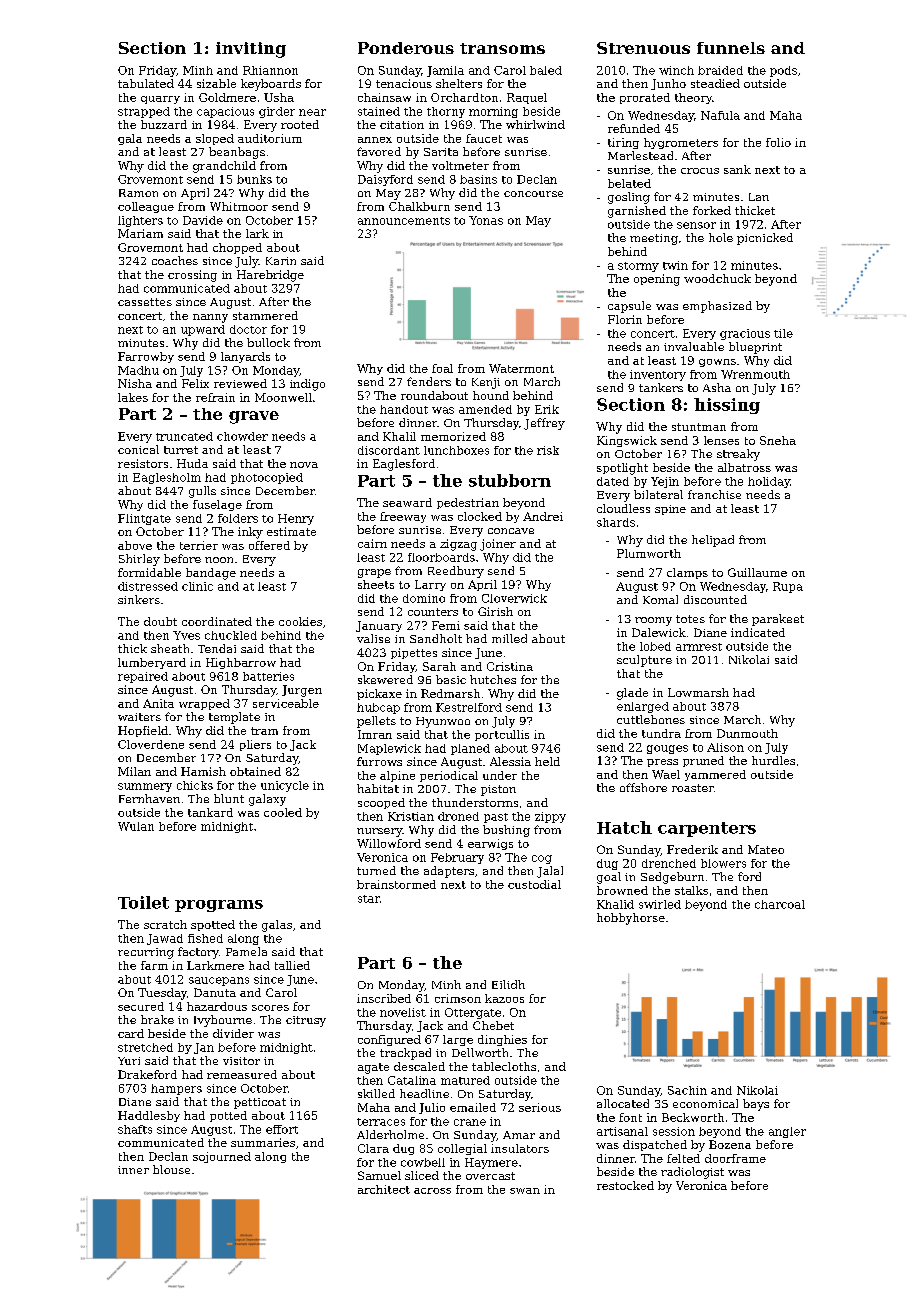 The image size is (924, 1308). What do you see at coordinates (140, 233) in the image?
I see `Mariam` at bounding box center [140, 233].
